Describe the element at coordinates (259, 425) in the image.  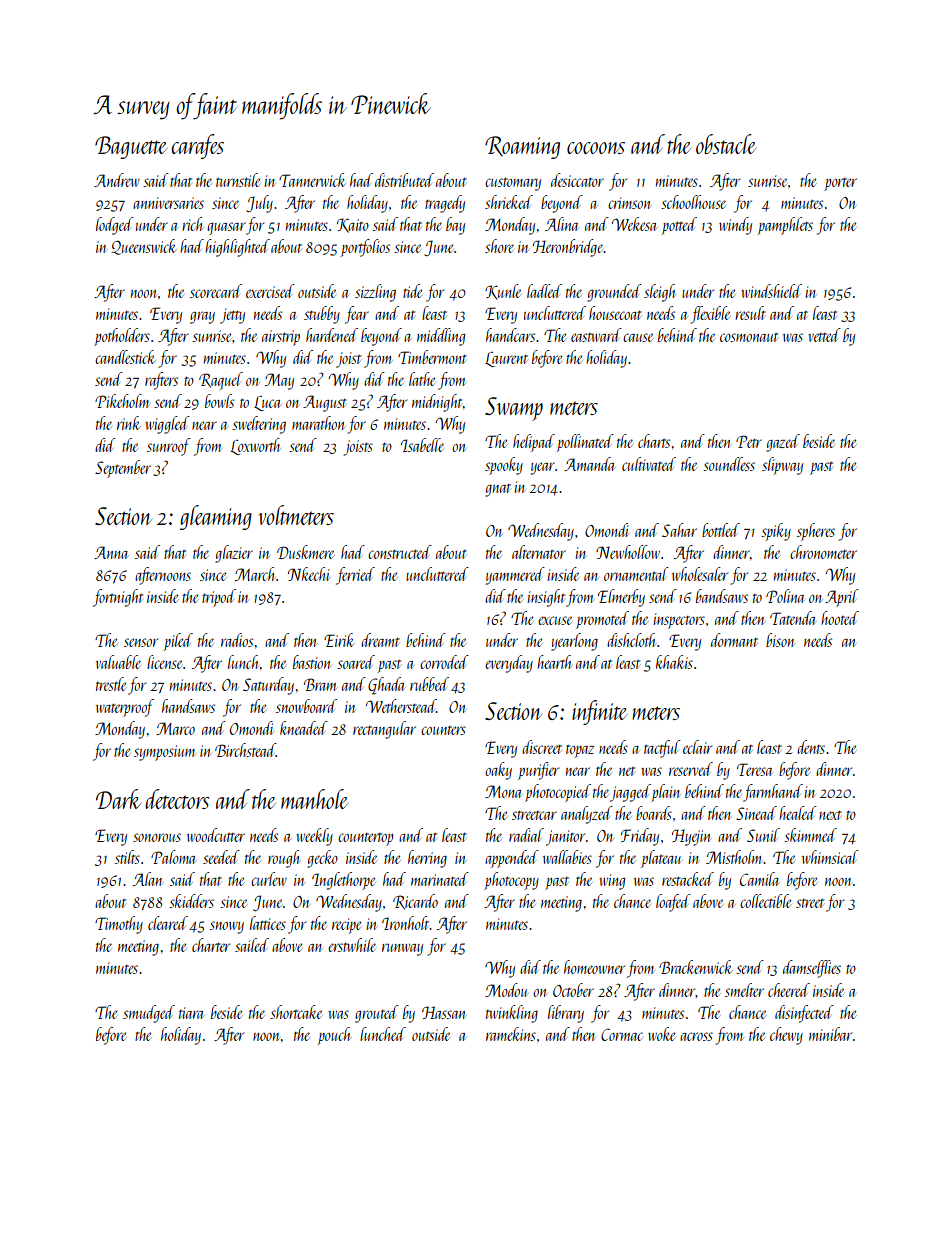
I see `sweltering` at that location.
